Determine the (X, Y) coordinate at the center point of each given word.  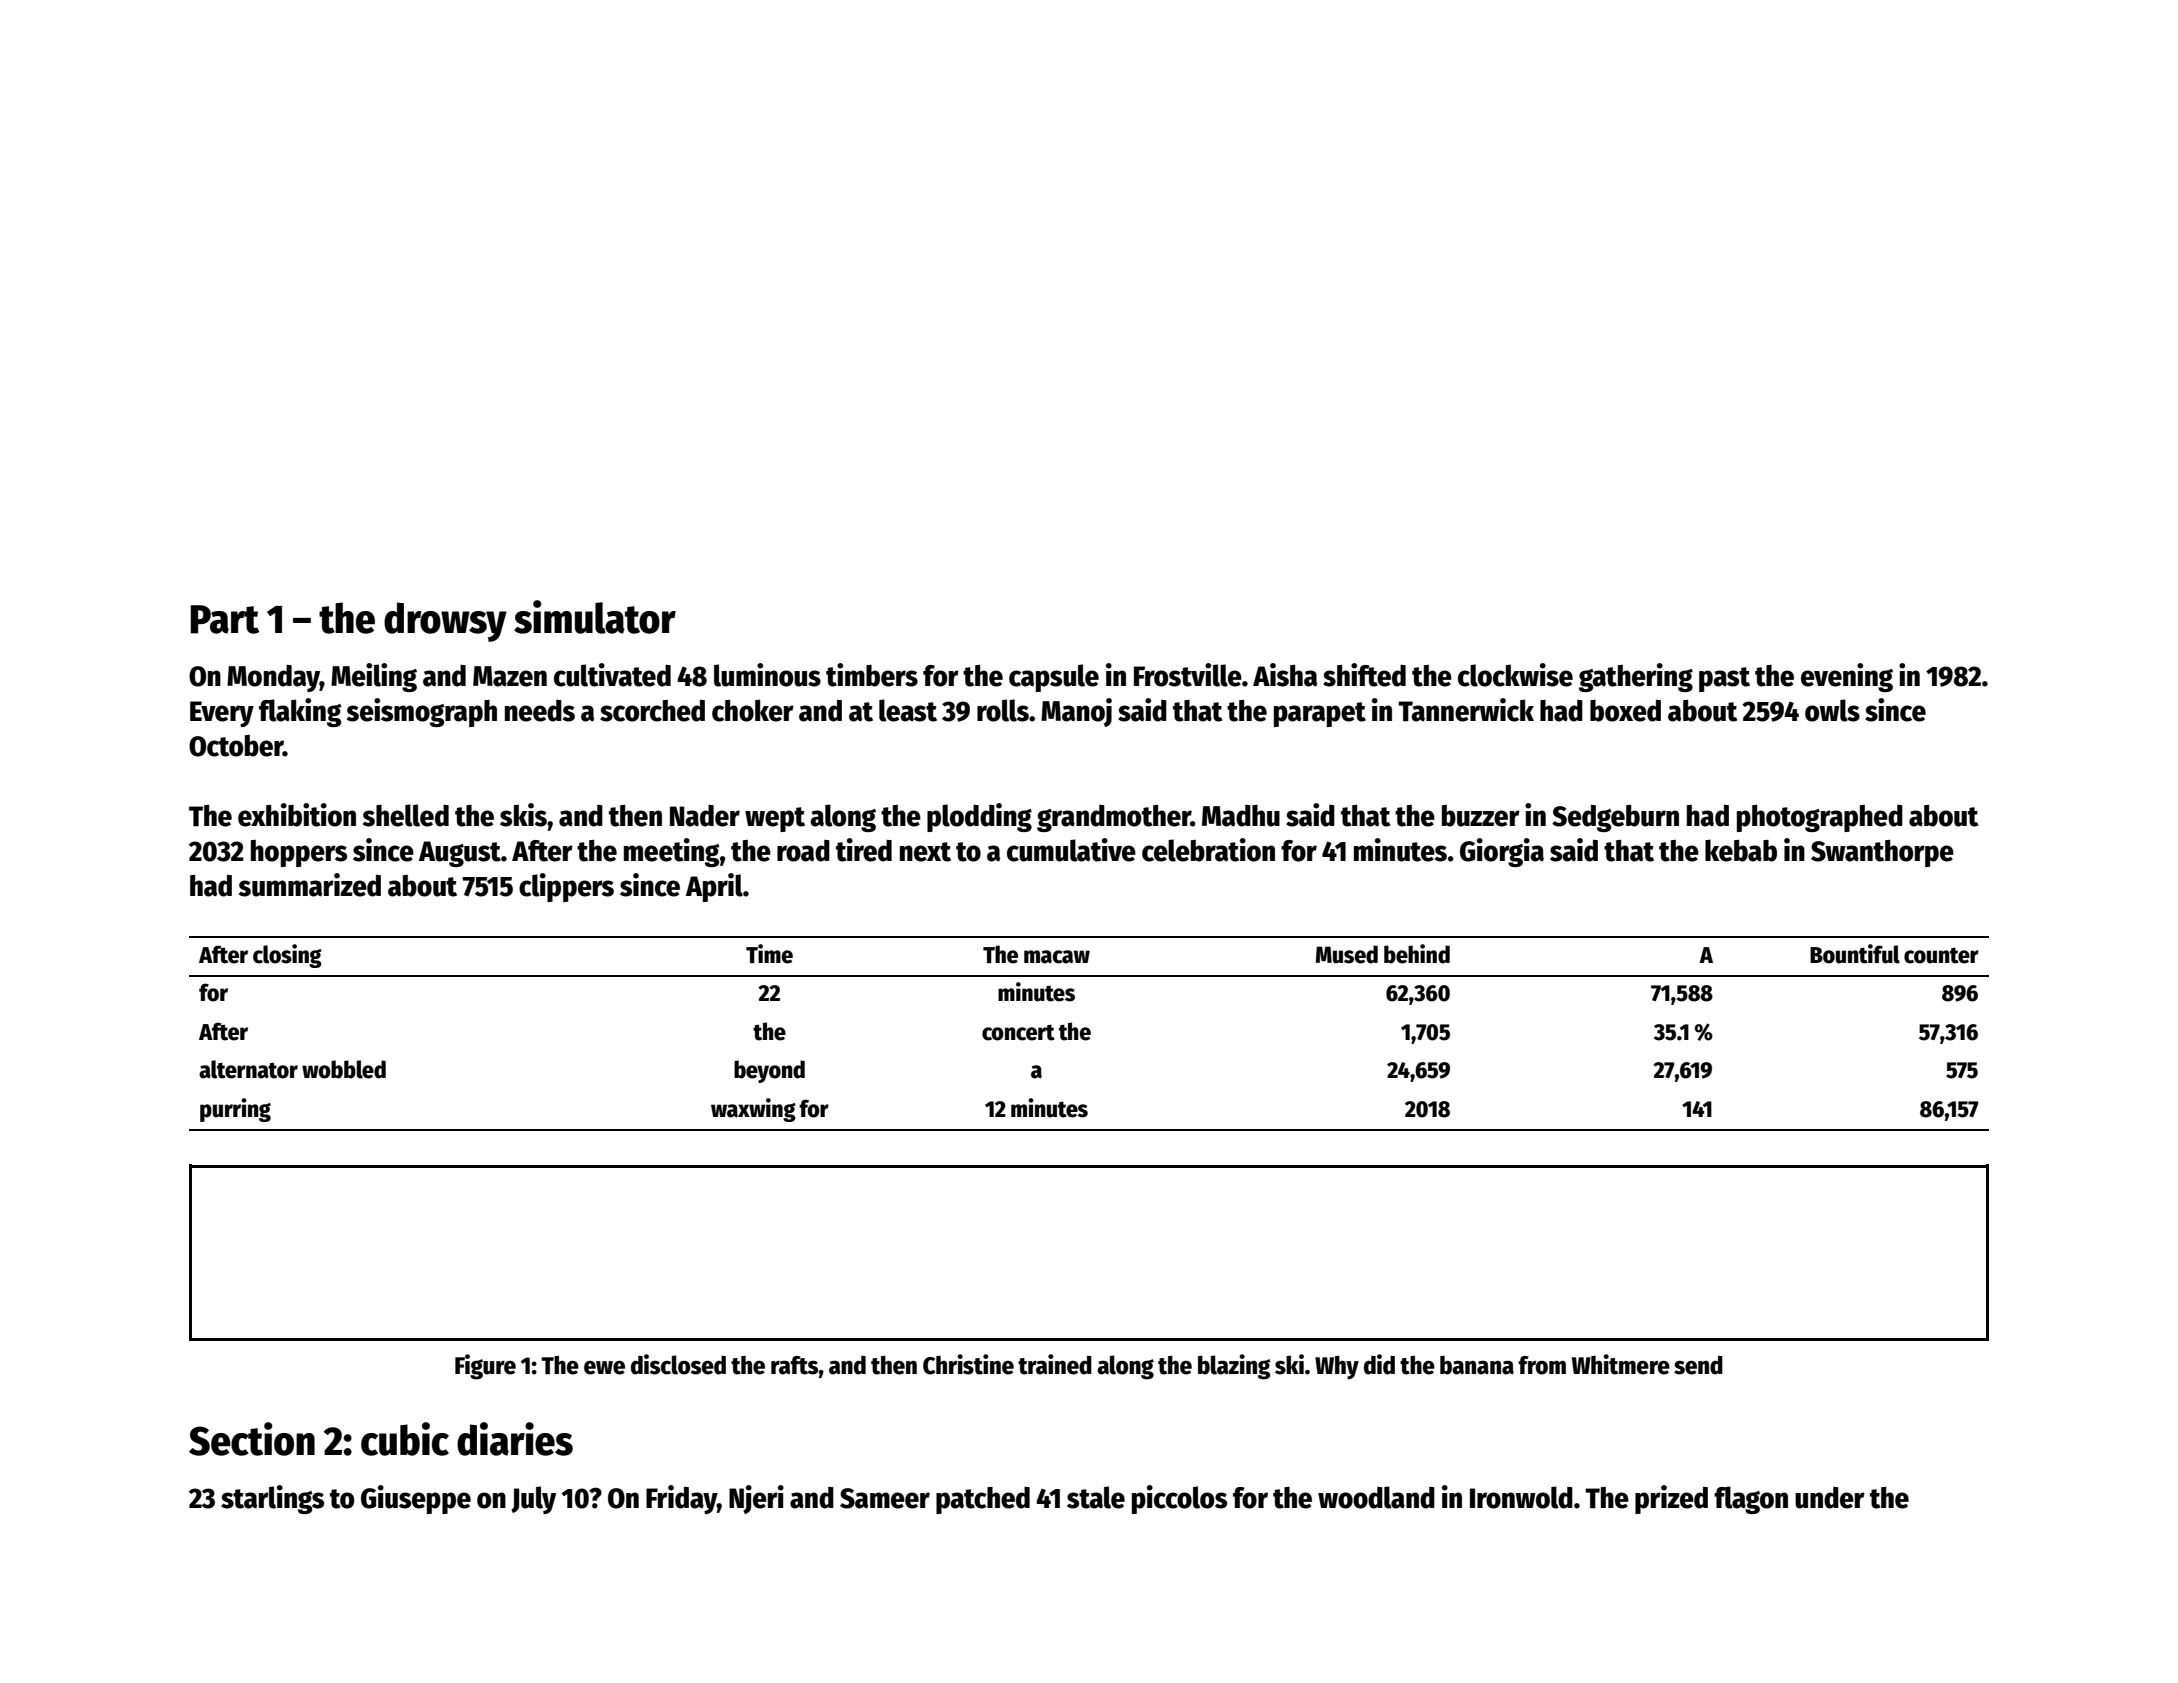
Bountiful (1855, 954)
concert (1018, 1032)
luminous (767, 675)
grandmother (1114, 818)
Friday (681, 1499)
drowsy (445, 622)
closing (287, 956)
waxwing (753, 1110)
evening (1847, 677)
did (1379, 1364)
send (1698, 1365)
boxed (1625, 711)
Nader (705, 816)
